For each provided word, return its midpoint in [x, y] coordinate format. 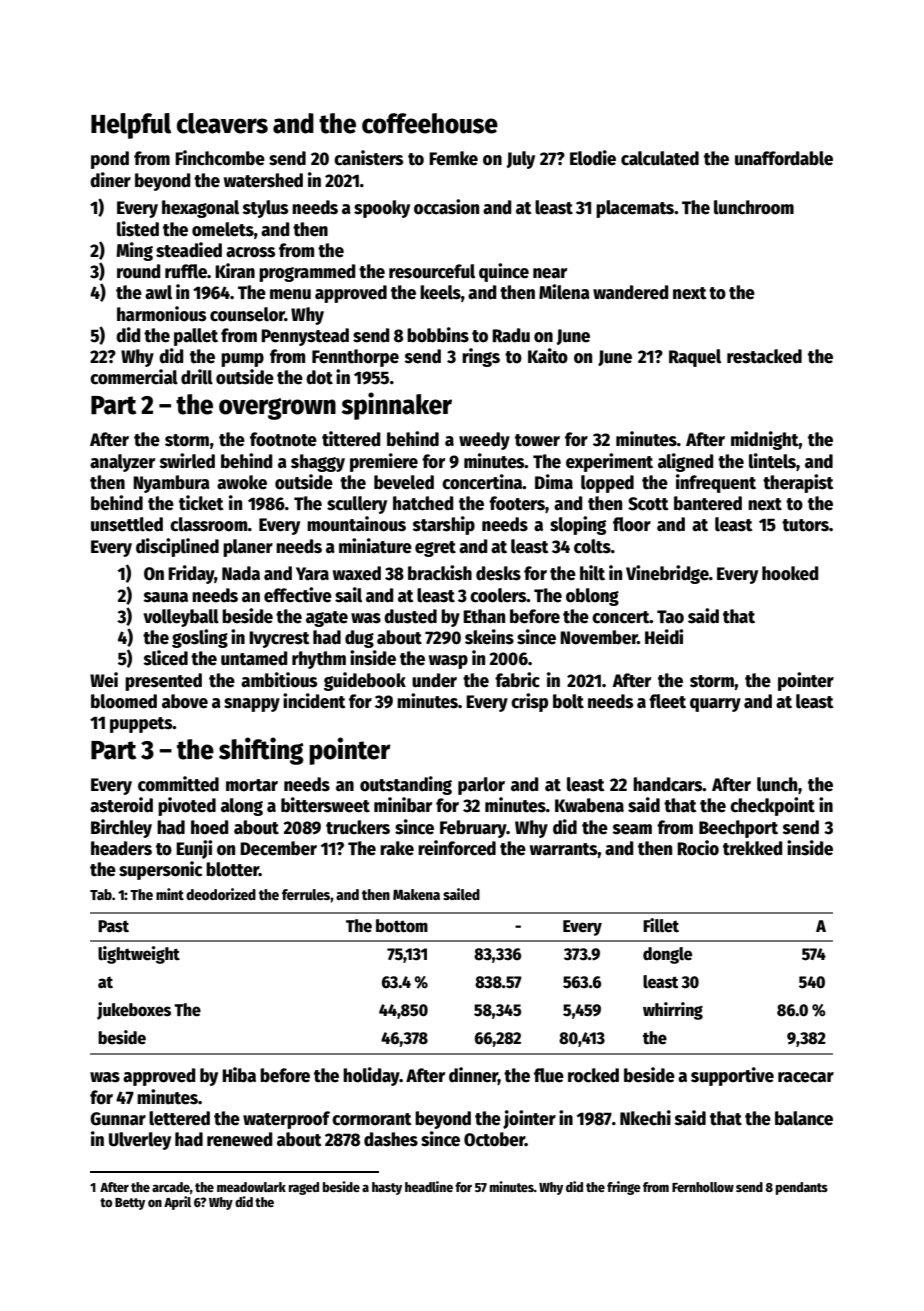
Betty [130, 1204]
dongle [667, 955]
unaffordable [784, 158]
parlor [481, 786]
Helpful [131, 126]
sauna [166, 597]
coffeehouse [430, 123]
